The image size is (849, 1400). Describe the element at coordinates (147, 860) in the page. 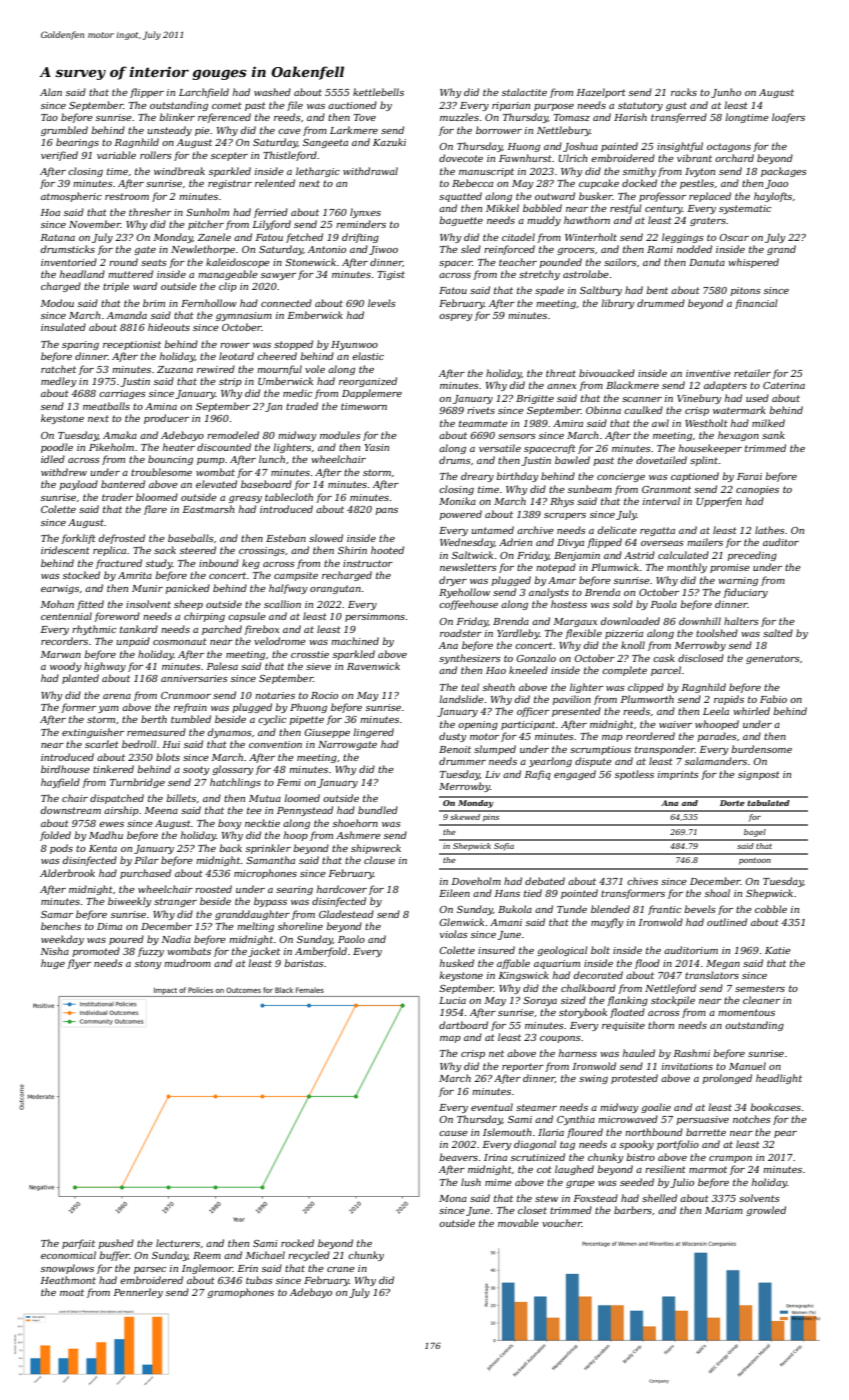

I see `Pilar` at that location.
